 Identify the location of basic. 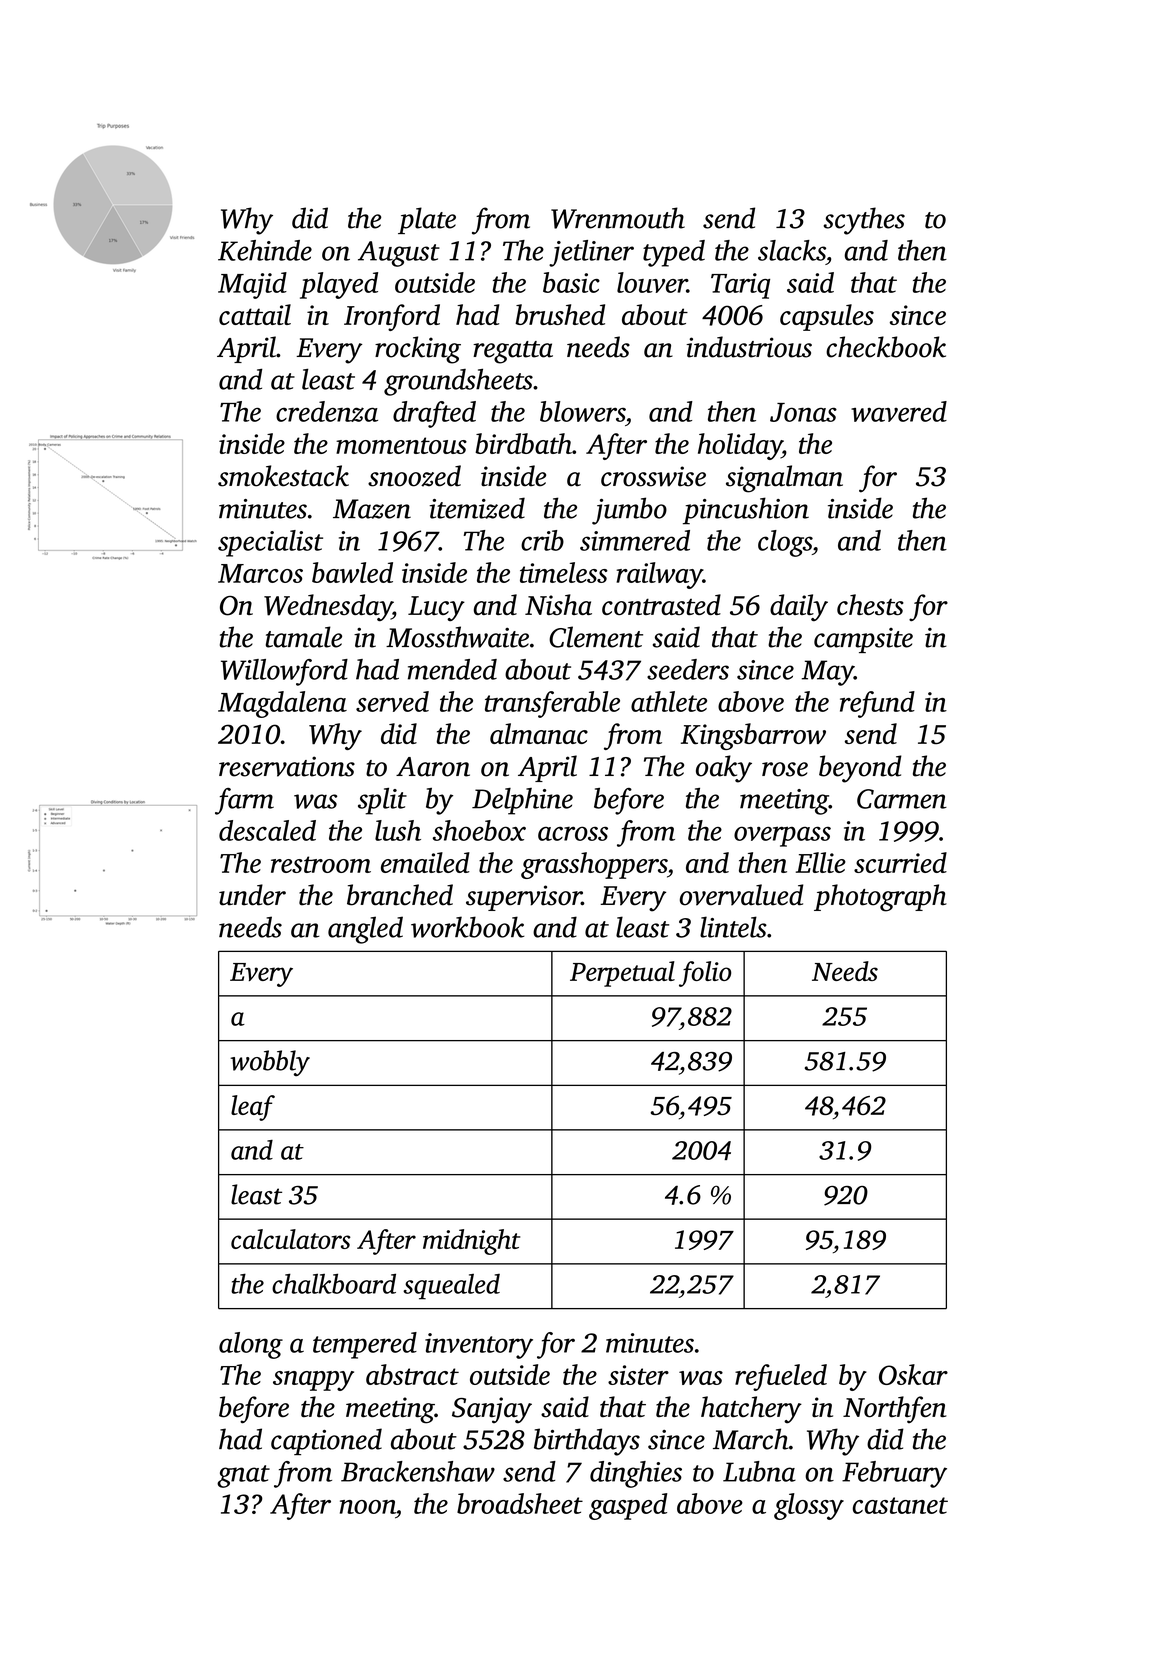
(571, 282).
